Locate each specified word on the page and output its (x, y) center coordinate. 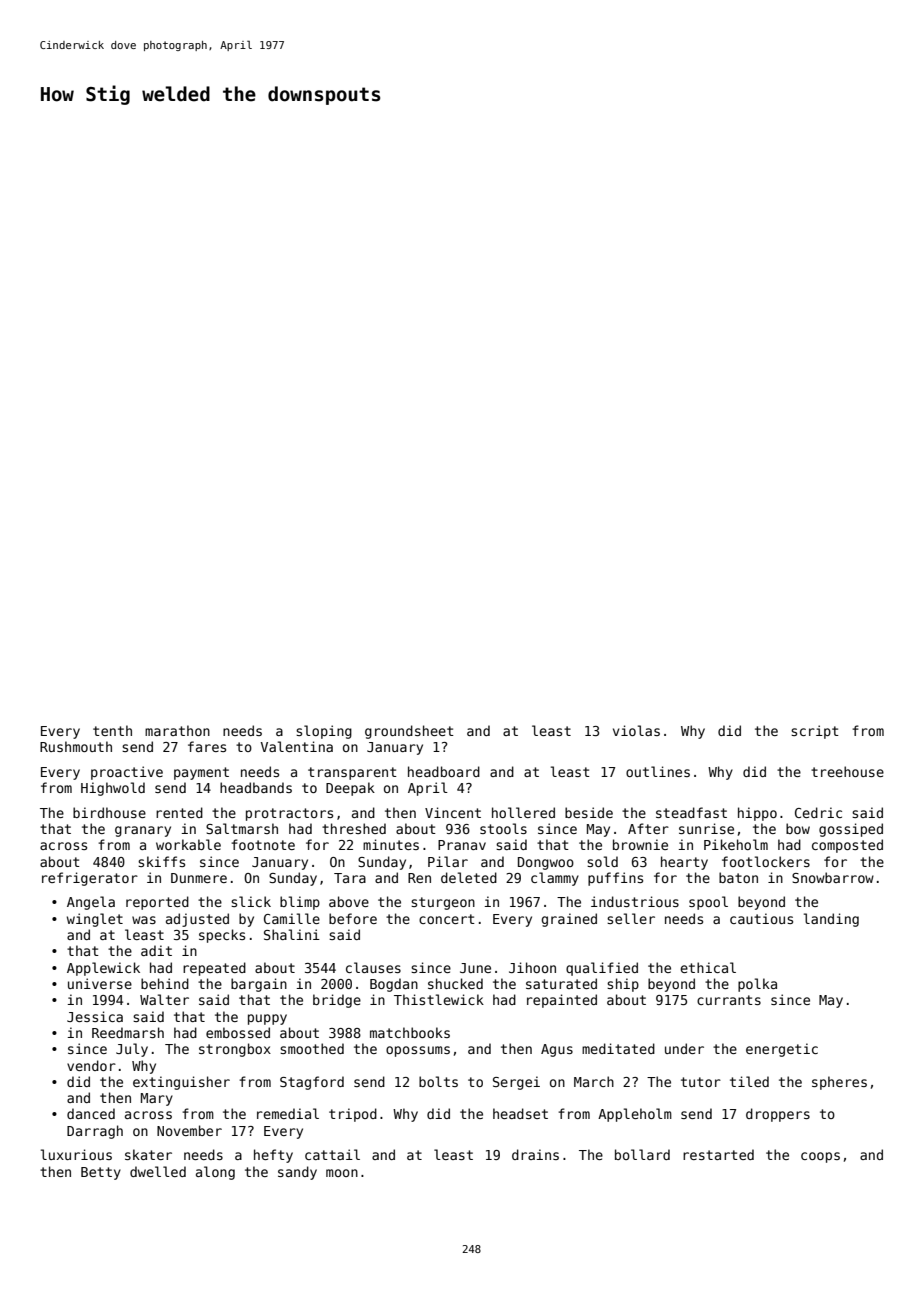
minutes (391, 844)
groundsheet (409, 732)
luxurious (76, 1154)
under (684, 1048)
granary (143, 831)
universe (100, 983)
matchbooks (410, 1032)
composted (847, 846)
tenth (112, 730)
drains (535, 1154)
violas (636, 730)
